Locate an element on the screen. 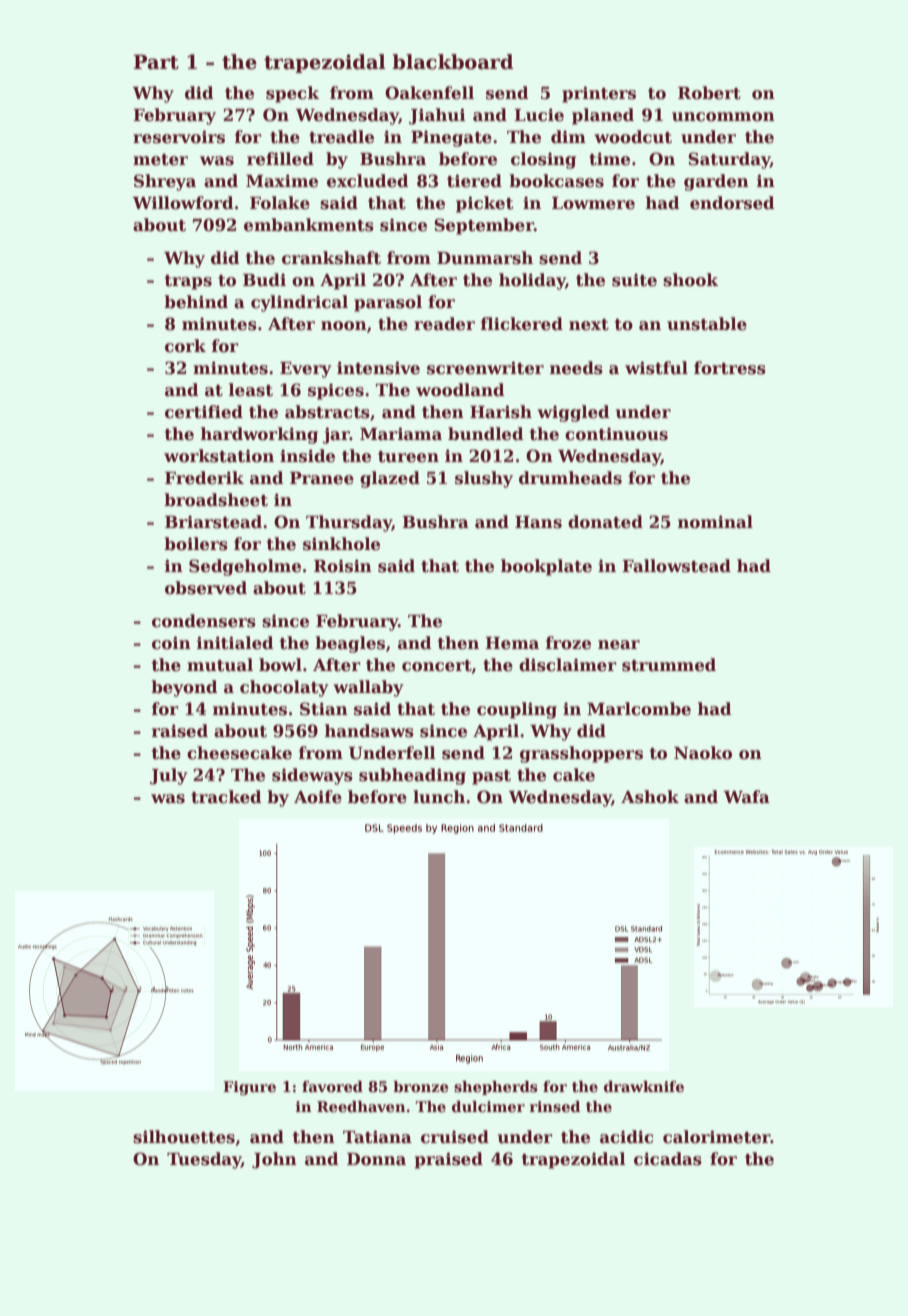 The image size is (908, 1316). tracked is located at coordinates (226, 797).
